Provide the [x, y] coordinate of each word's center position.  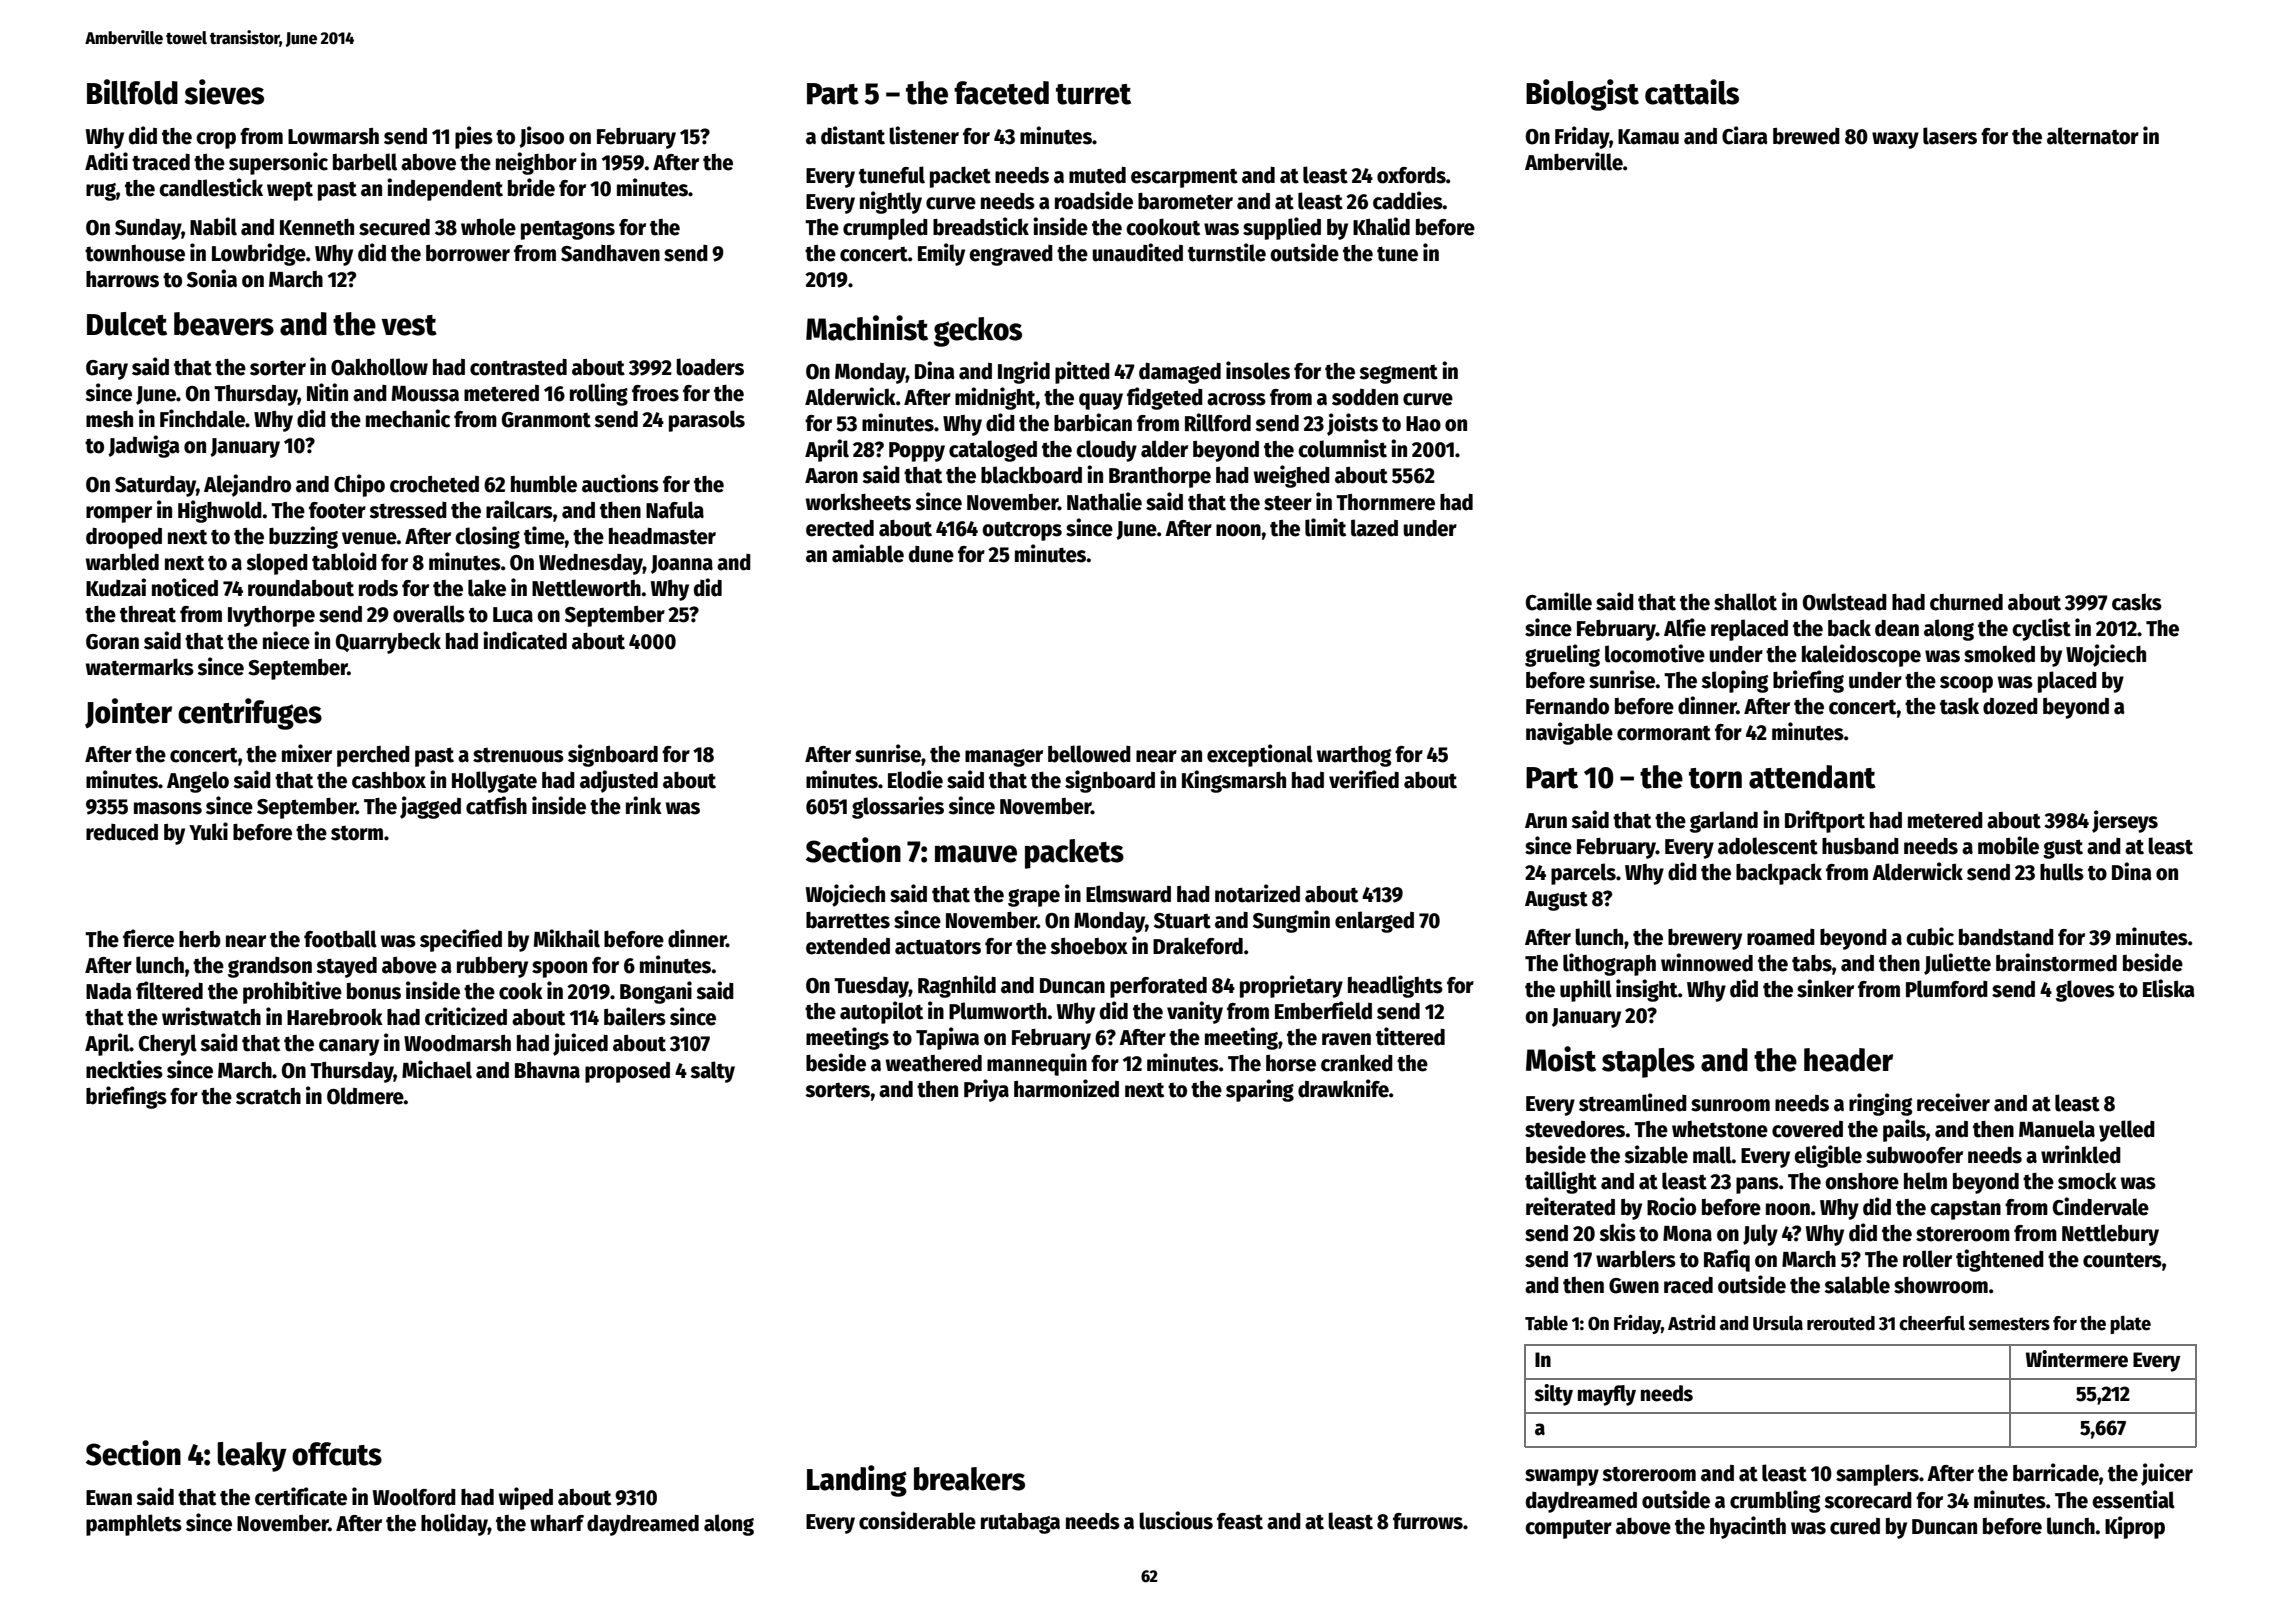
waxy [1895, 140]
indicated [525, 640]
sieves [224, 92]
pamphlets [134, 1525]
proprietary [1291, 986]
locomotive [1655, 653]
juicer [2167, 1474]
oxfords [1411, 175]
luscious [1176, 1520]
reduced [122, 832]
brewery [1705, 939]
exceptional [1260, 755]
